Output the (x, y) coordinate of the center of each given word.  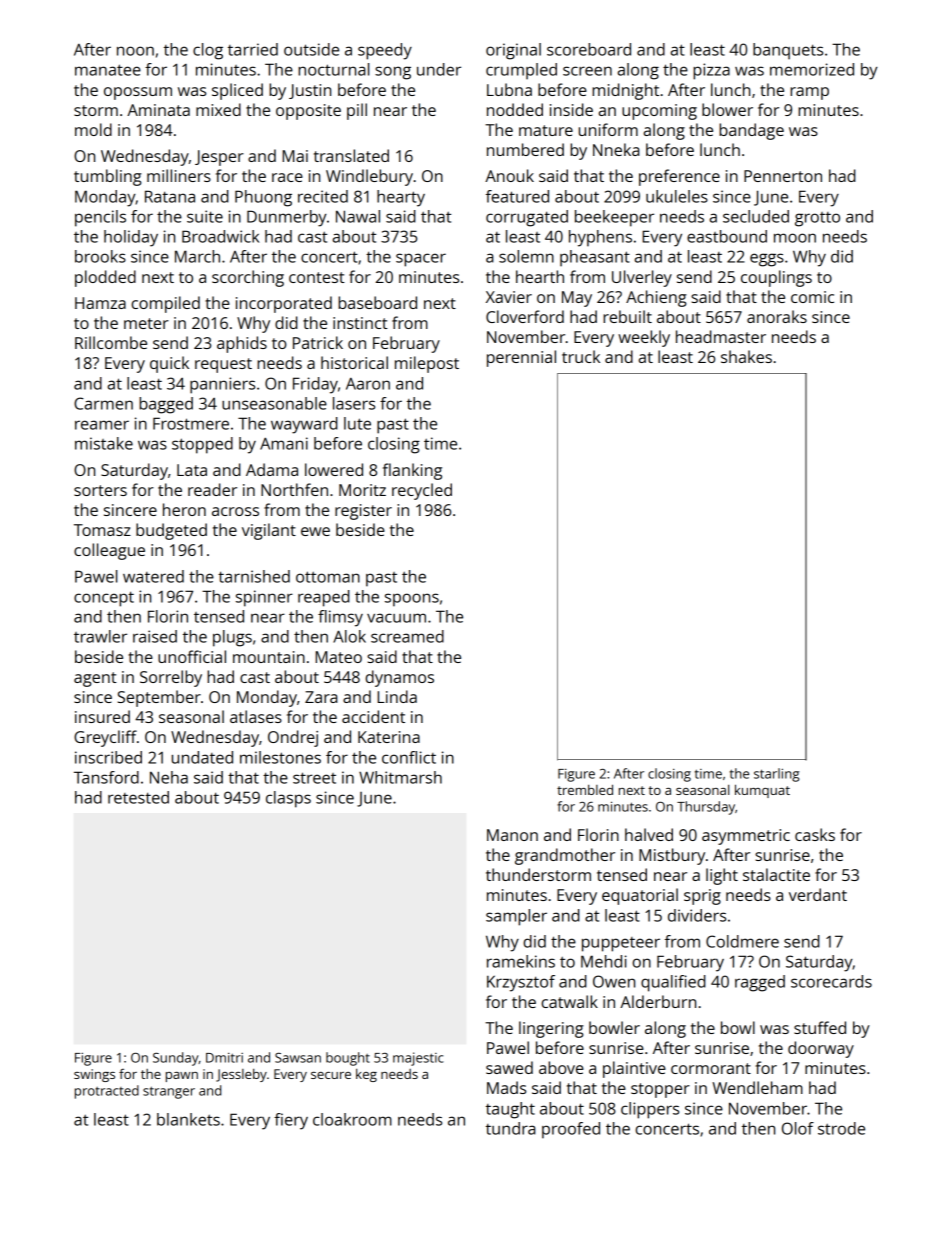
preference (679, 177)
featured (517, 196)
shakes (746, 356)
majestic (418, 1059)
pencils (100, 218)
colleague (109, 551)
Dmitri (224, 1058)
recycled (422, 491)
